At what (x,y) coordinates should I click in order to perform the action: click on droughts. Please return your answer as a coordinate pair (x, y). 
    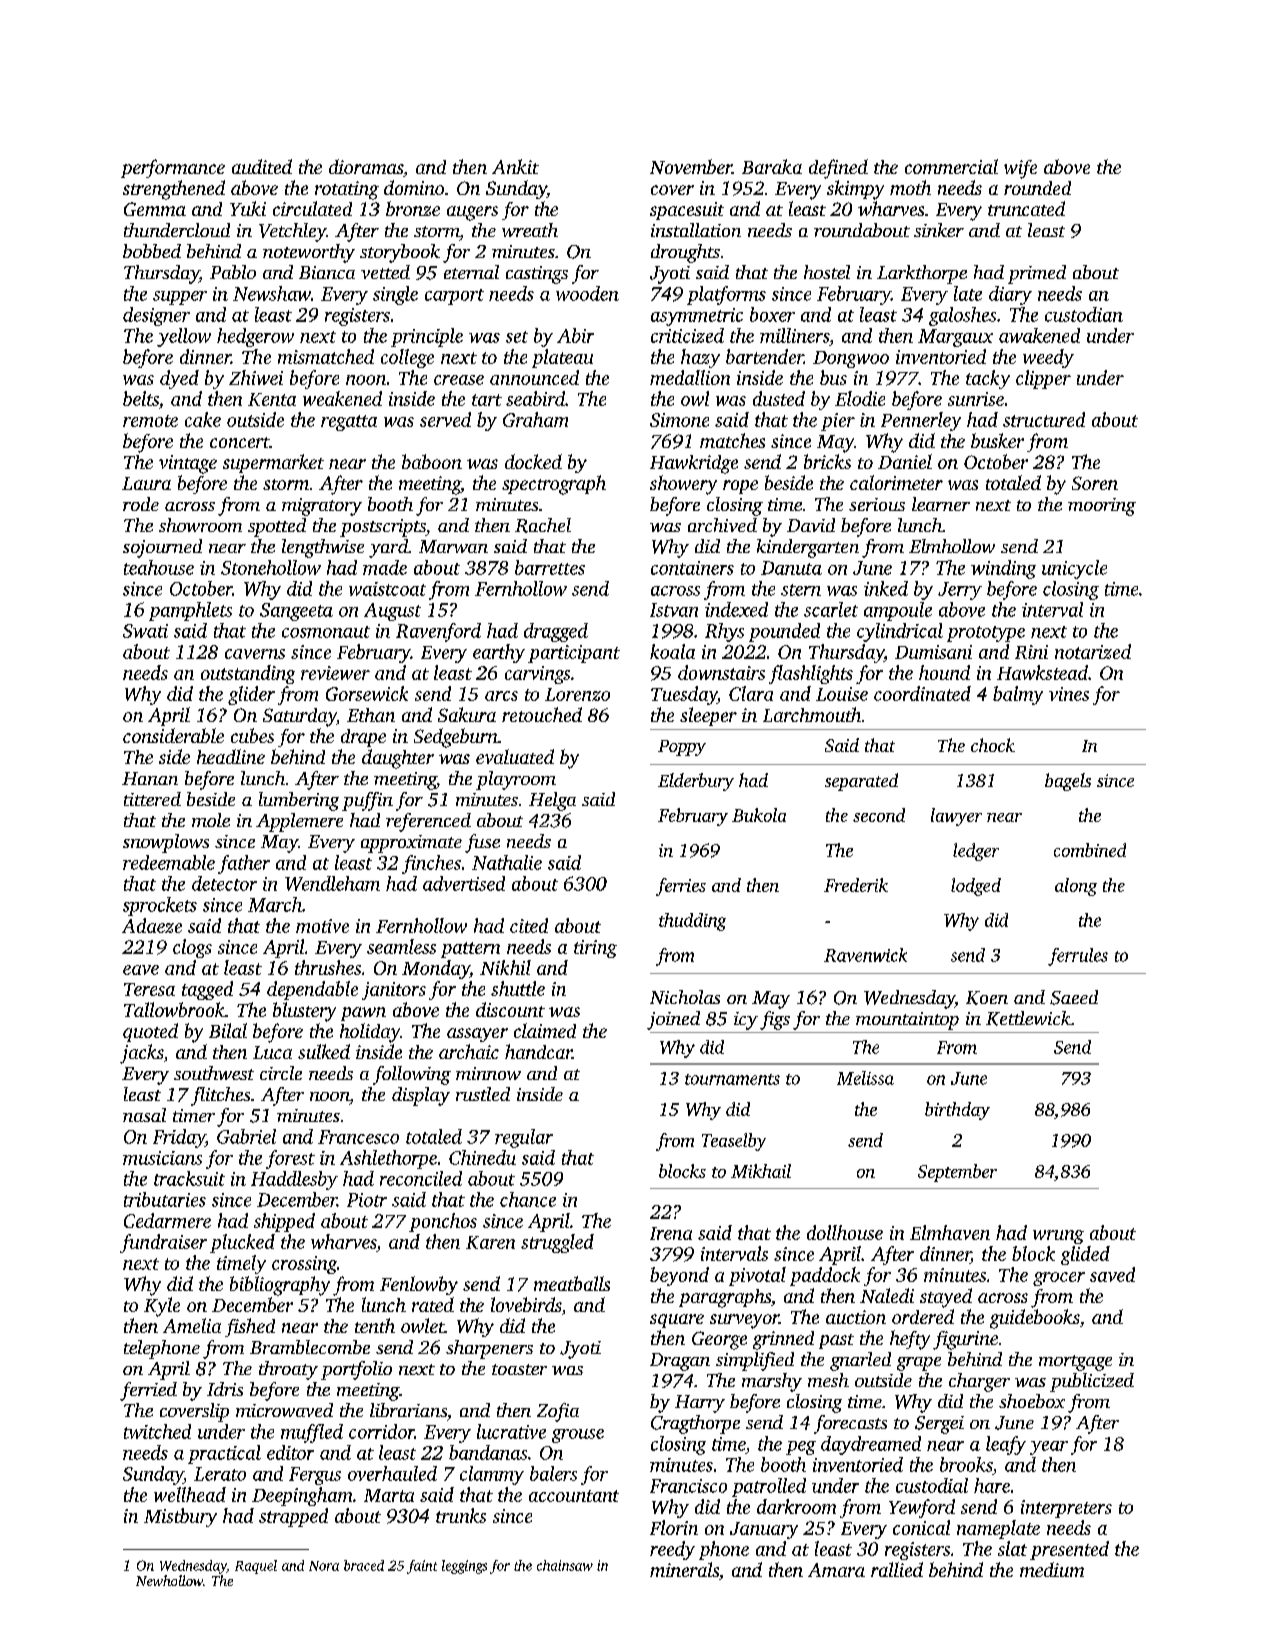
    Looking at the image, I should click on (685, 253).
